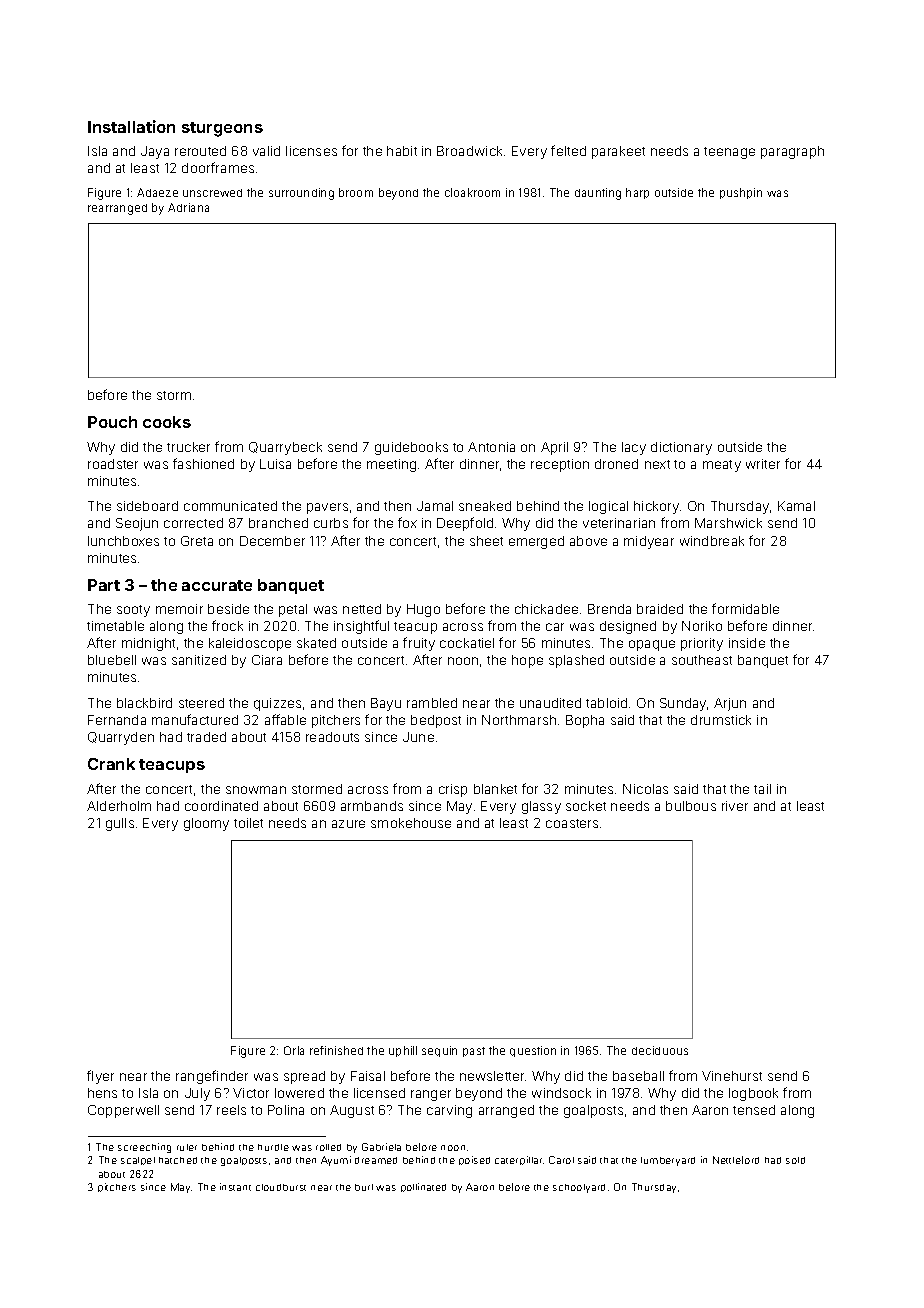  Describe the element at coordinates (732, 1076) in the screenshot. I see `Vinehurst` at that location.
